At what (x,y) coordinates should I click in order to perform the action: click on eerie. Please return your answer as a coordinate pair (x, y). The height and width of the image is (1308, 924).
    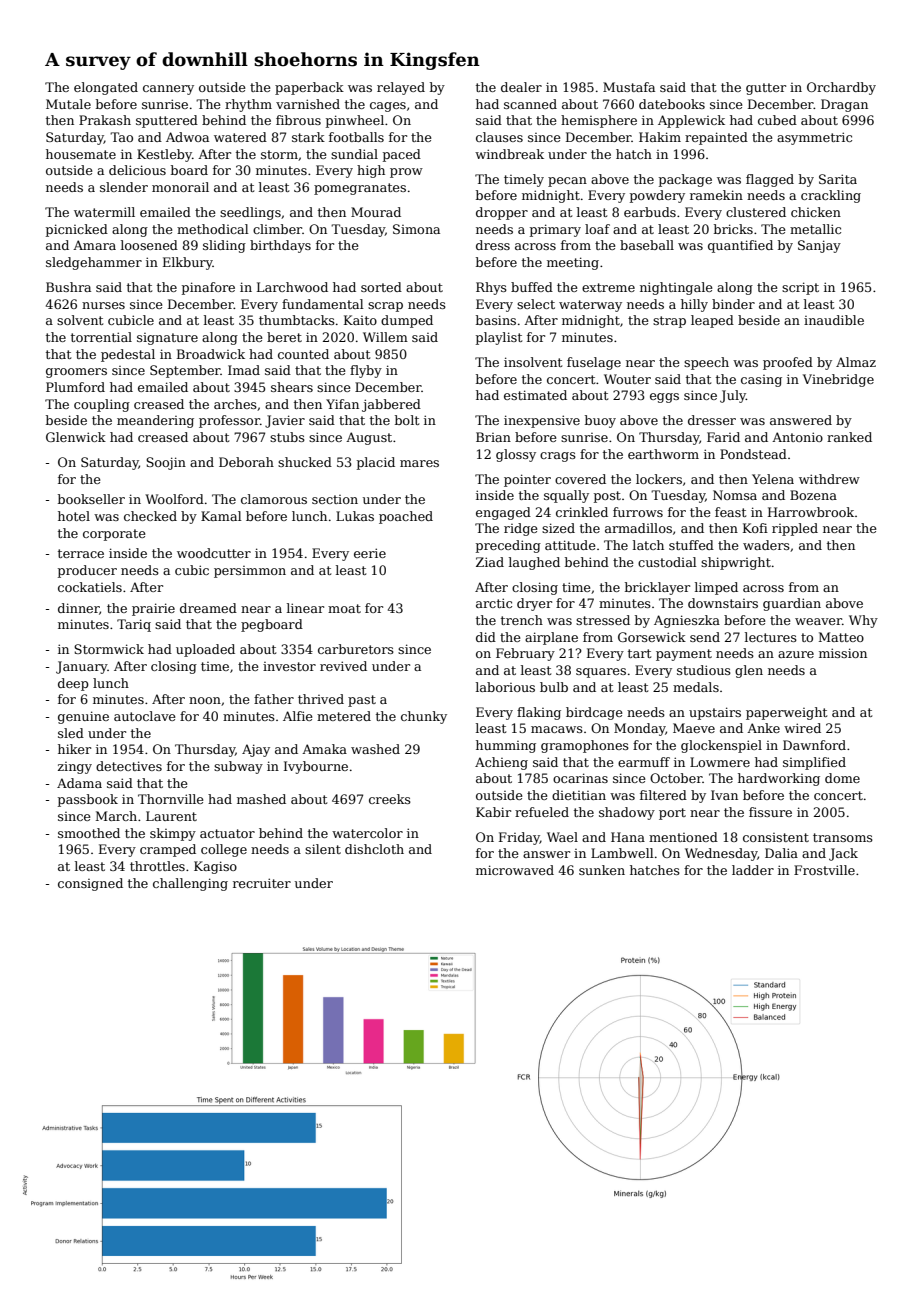
    Looking at the image, I should click on (370, 553).
